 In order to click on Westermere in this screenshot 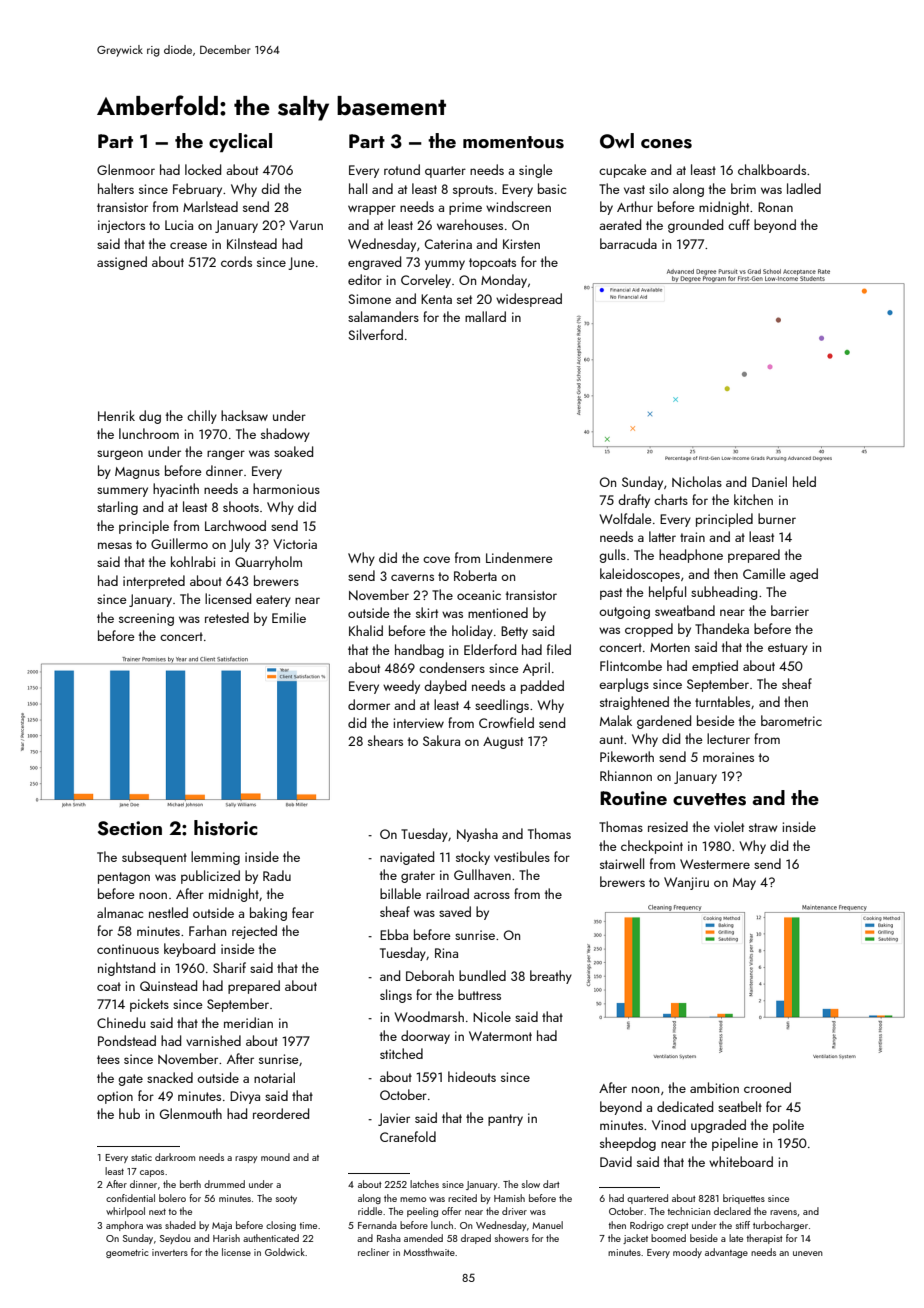, I will do `click(715, 864)`.
